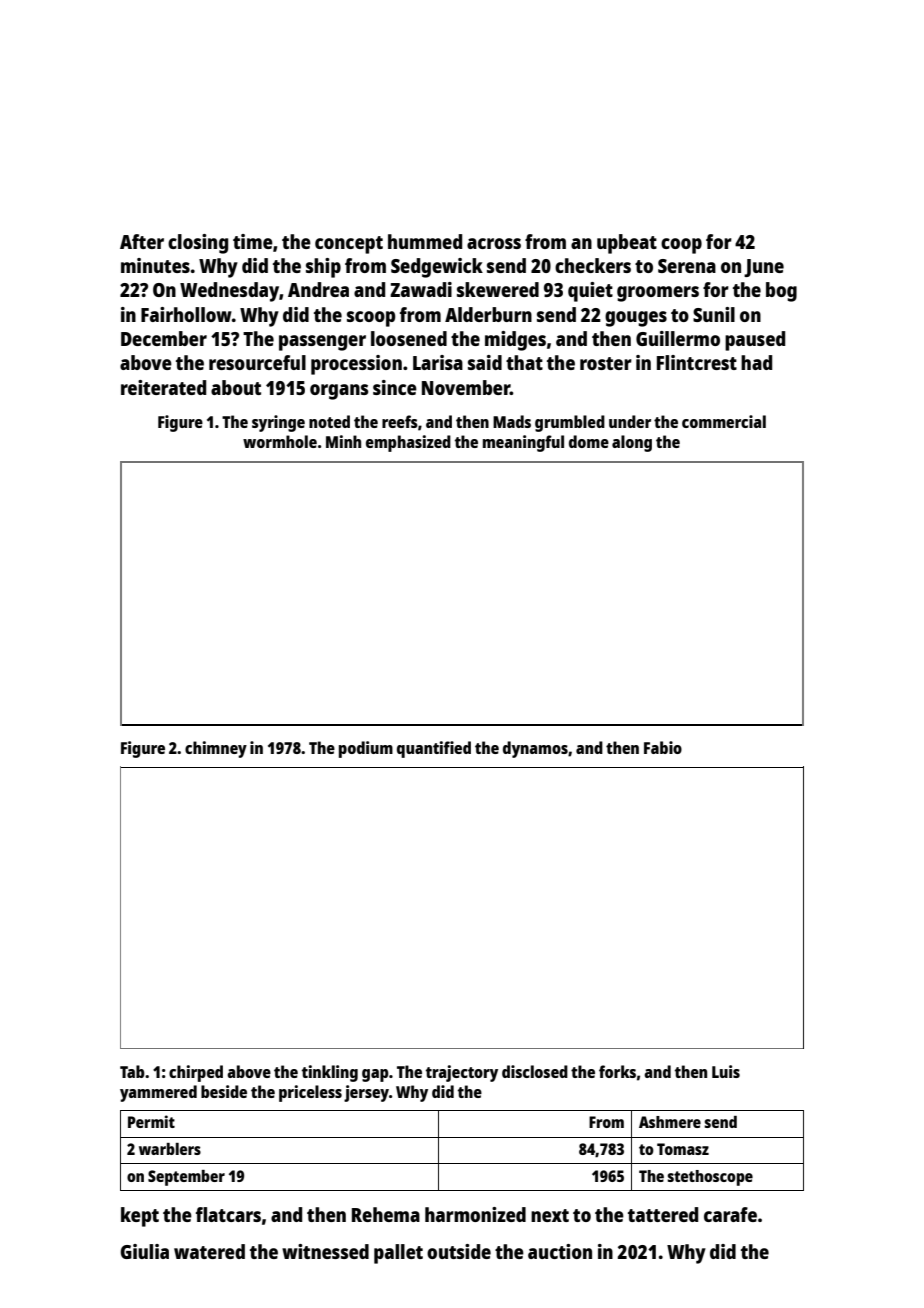 This page has width=924, height=1308. What do you see at coordinates (164, 338) in the page?
I see `December` at bounding box center [164, 338].
